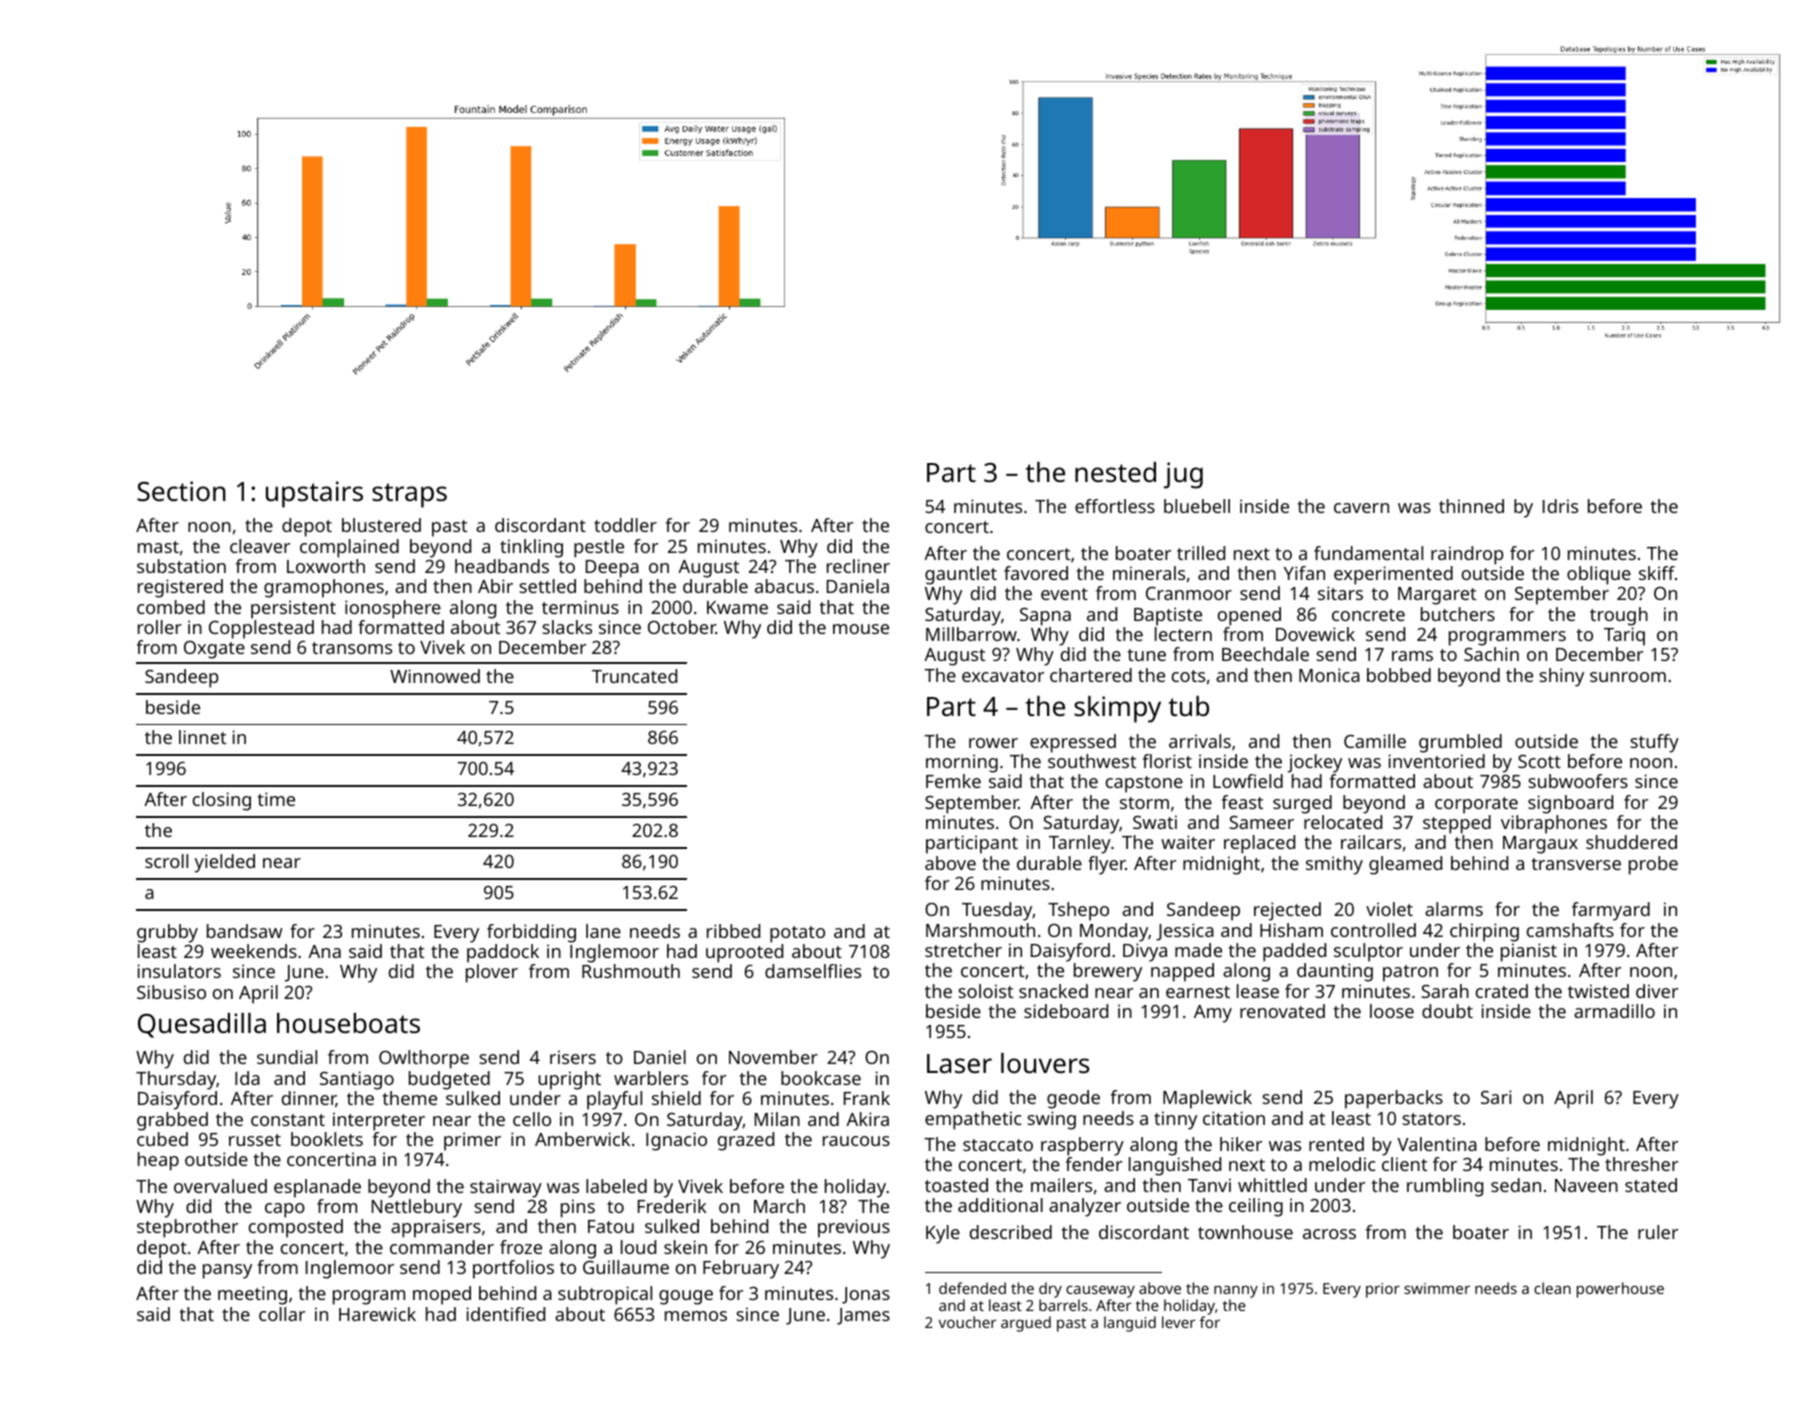  I want to click on cleaver, so click(260, 546).
